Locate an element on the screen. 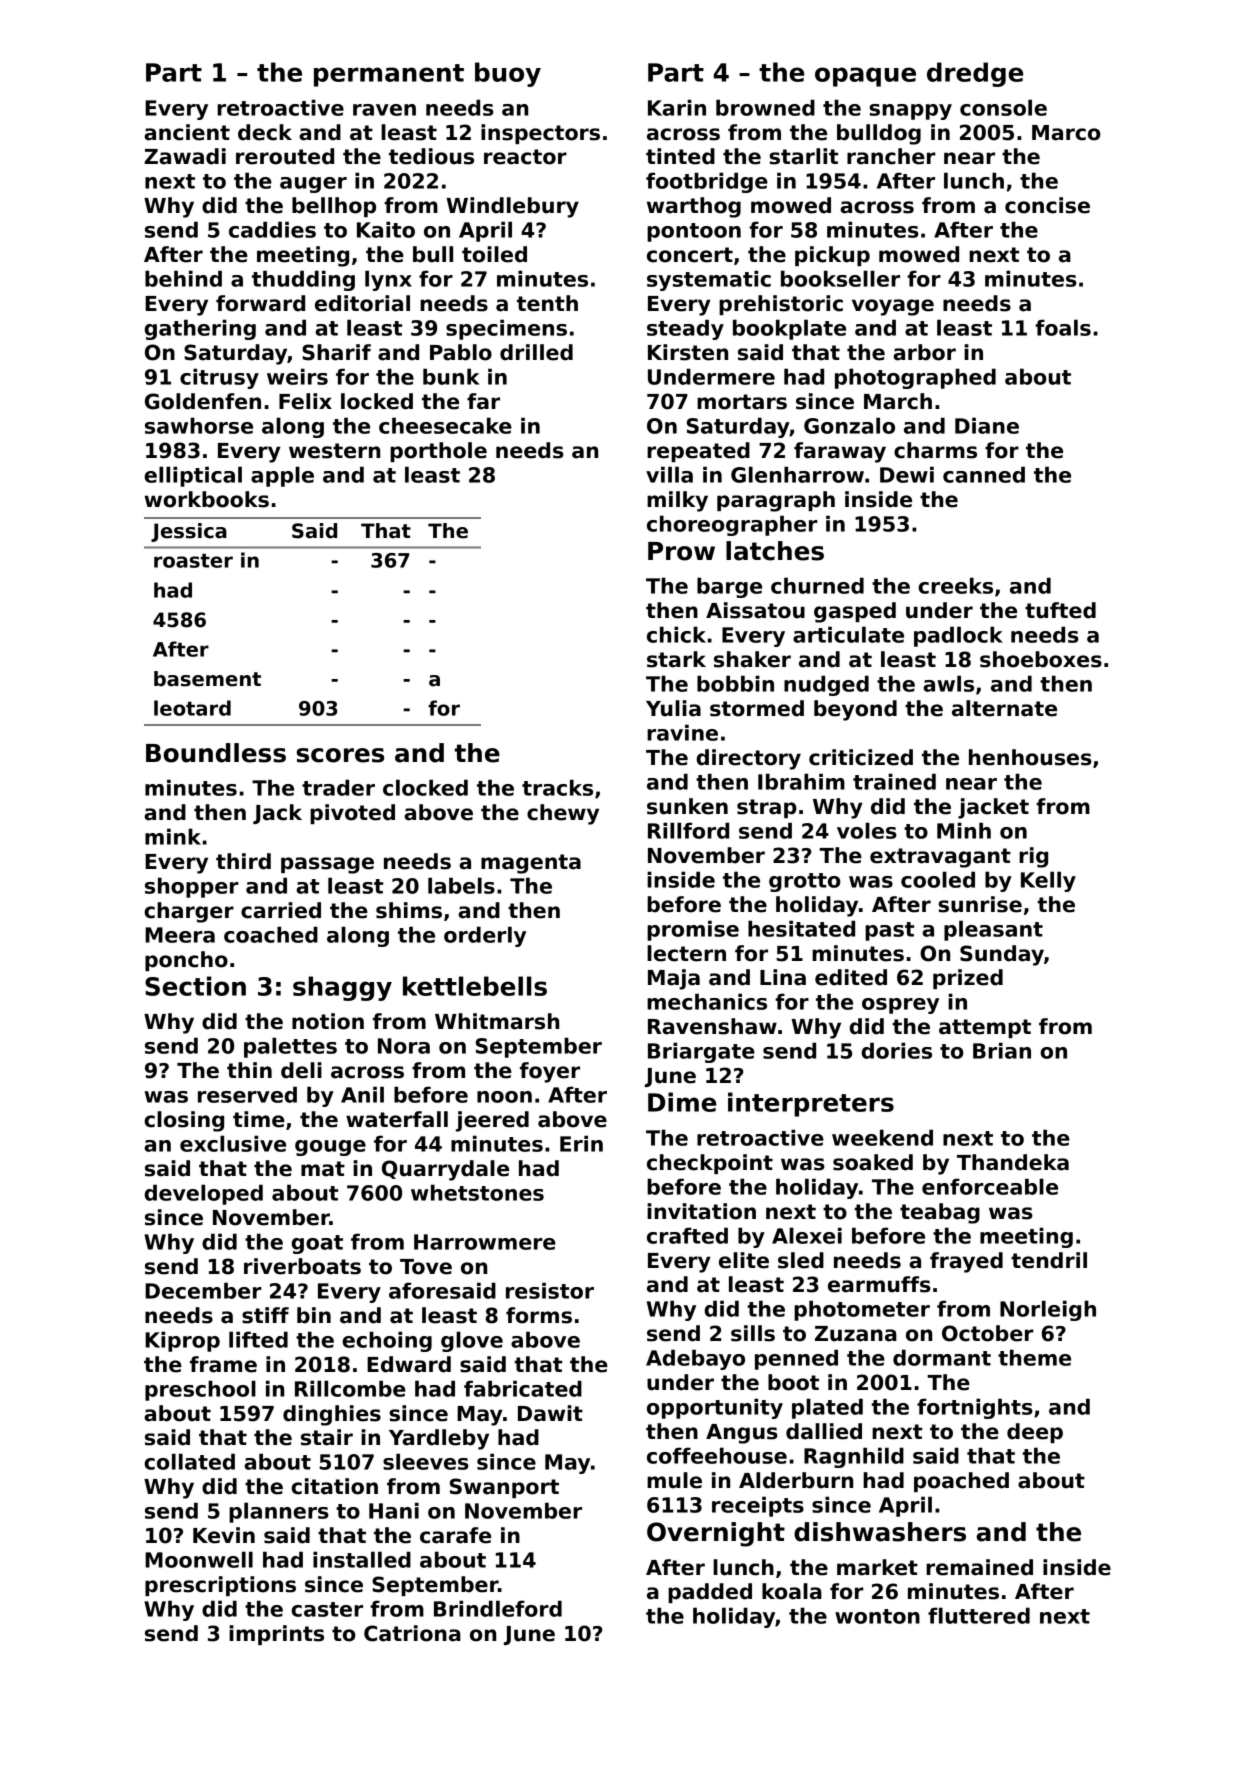 The image size is (1256, 1776). carried is located at coordinates (281, 910).
